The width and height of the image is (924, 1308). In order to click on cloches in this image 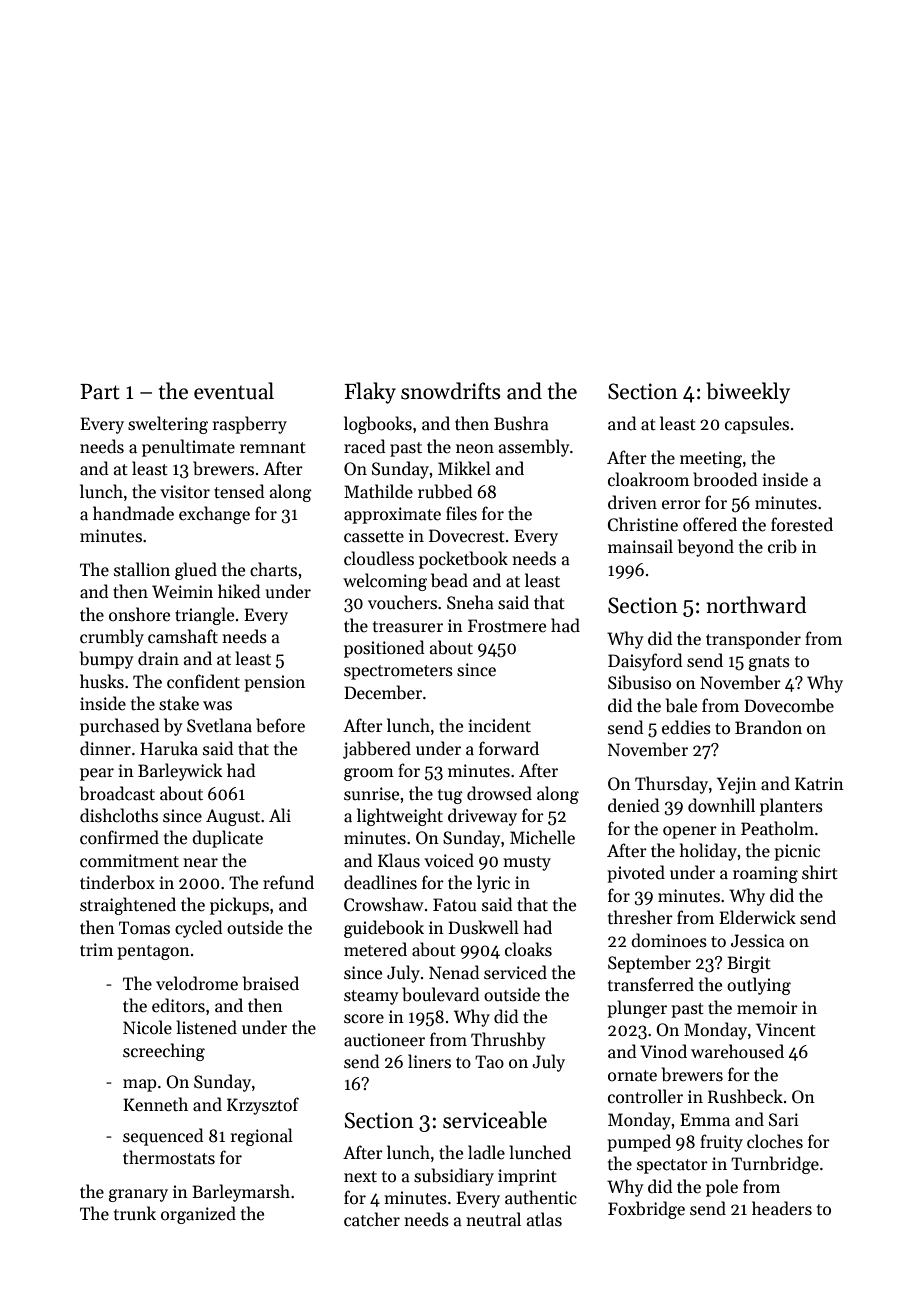, I will do `click(775, 1141)`.
